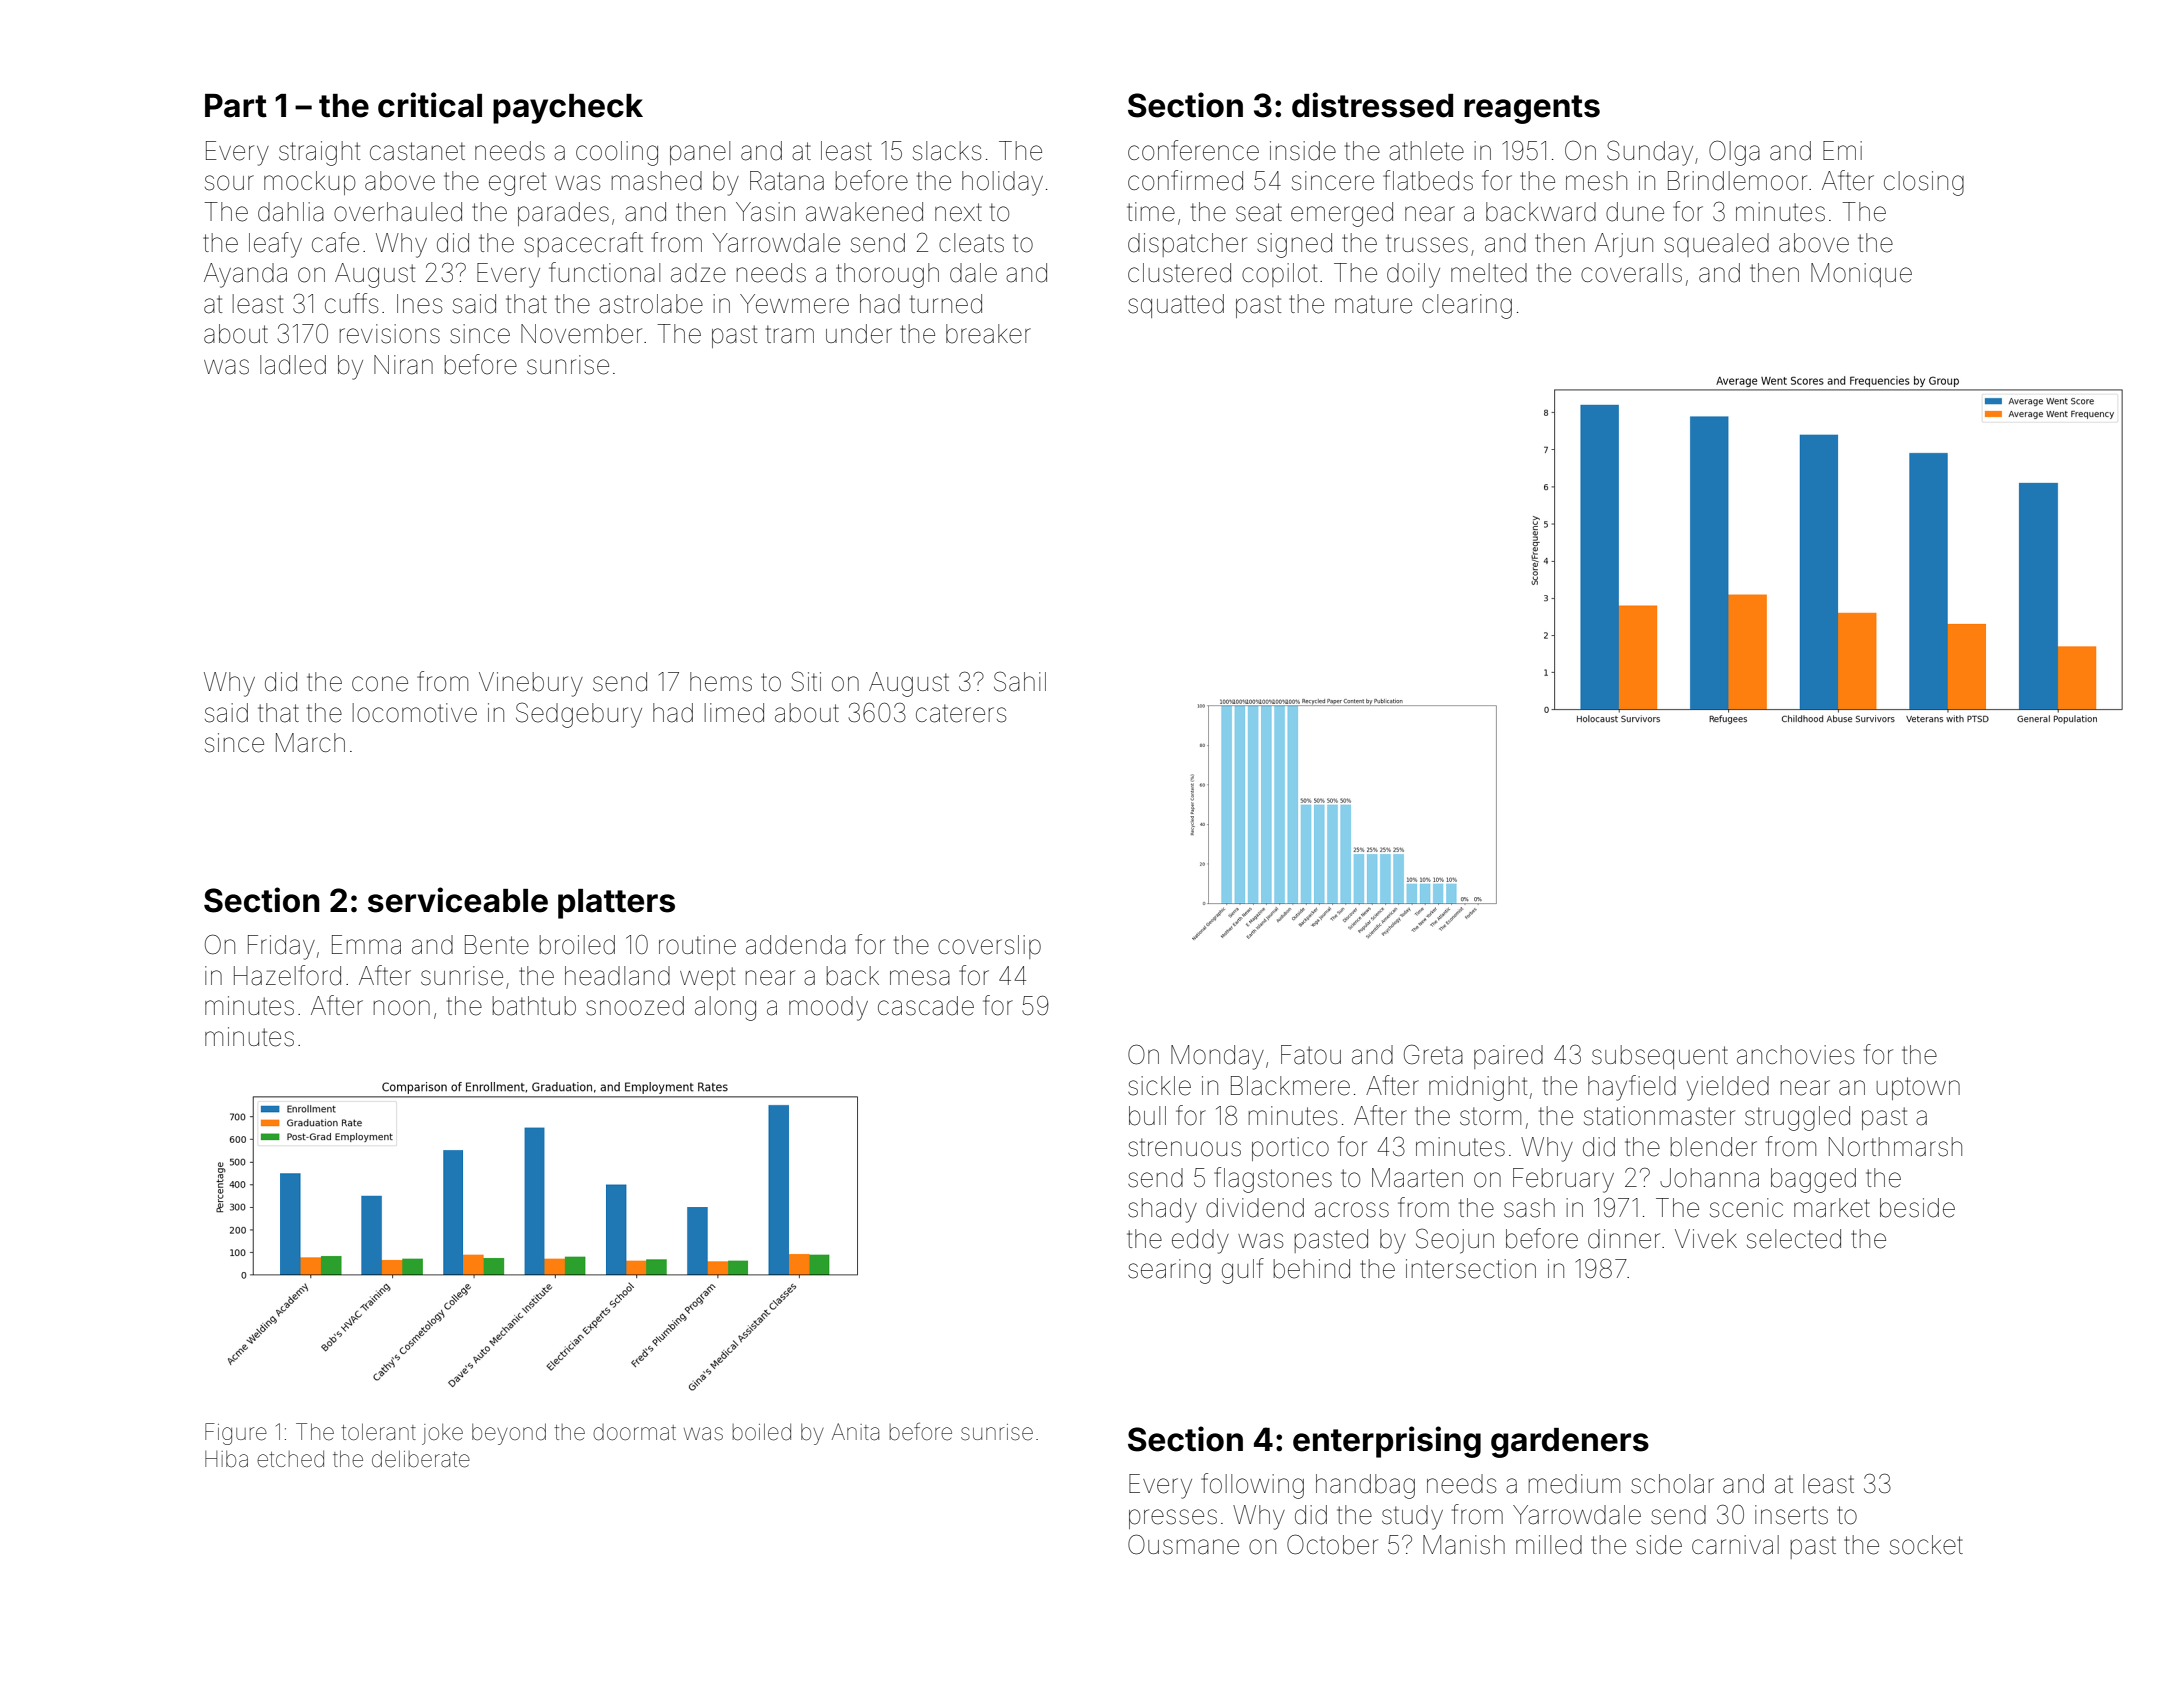  What do you see at coordinates (1795, 1055) in the screenshot?
I see `anchovies` at bounding box center [1795, 1055].
